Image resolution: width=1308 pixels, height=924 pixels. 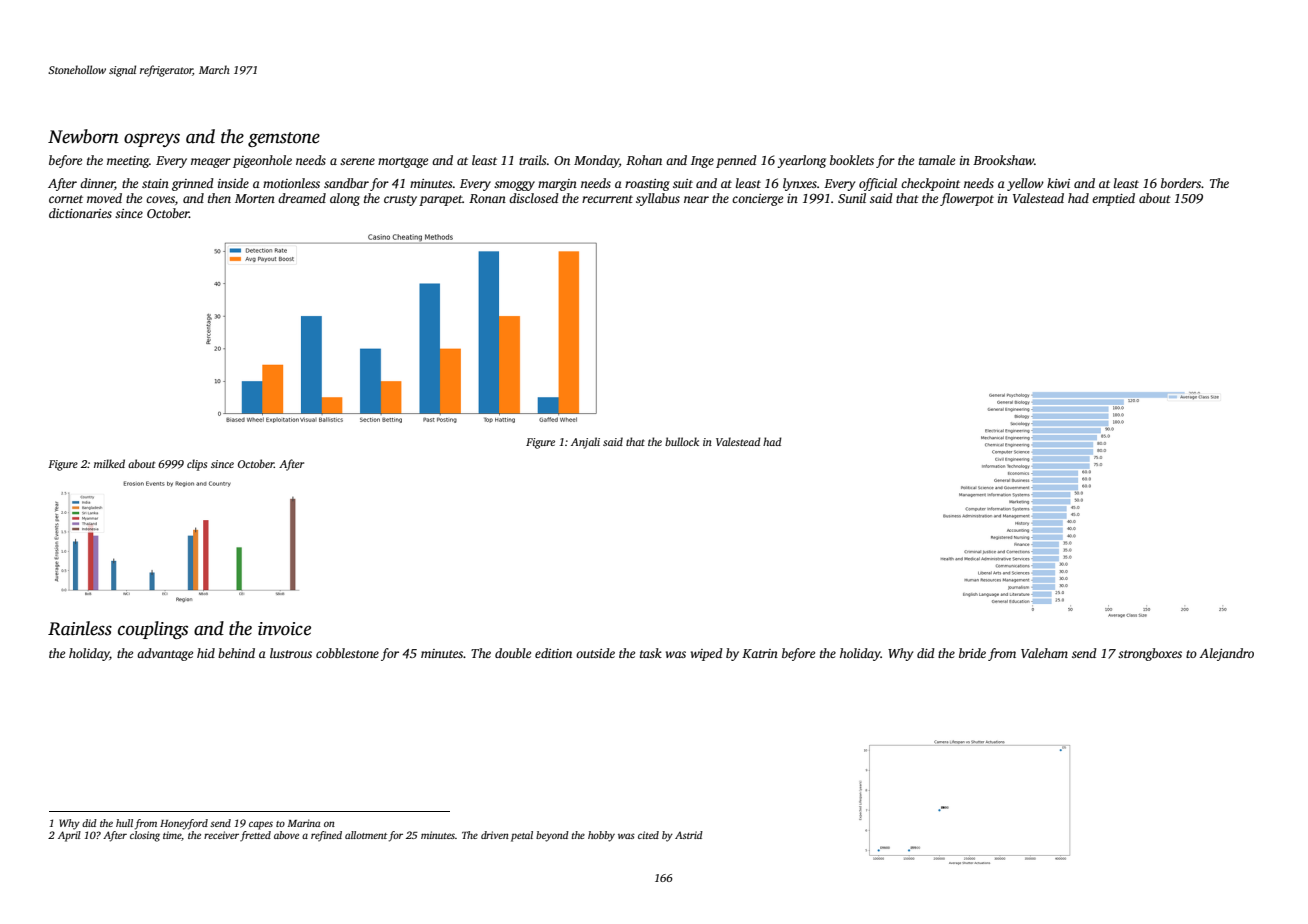 I want to click on Morten, so click(x=255, y=198).
